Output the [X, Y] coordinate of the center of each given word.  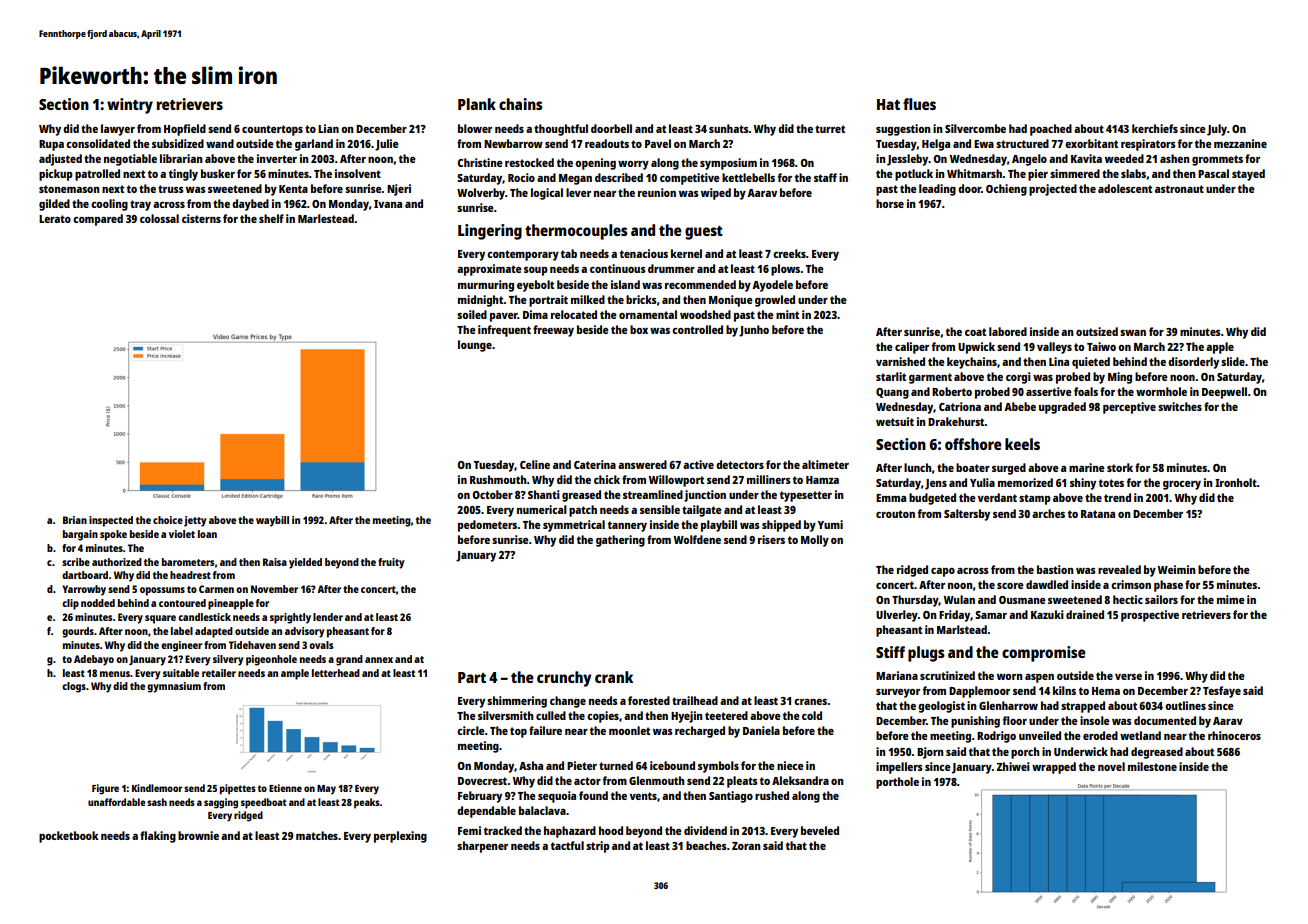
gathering [620, 541]
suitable [181, 673]
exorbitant [1091, 143]
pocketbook [68, 837]
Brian [75, 520]
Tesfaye [1222, 692]
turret [830, 129]
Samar [991, 615]
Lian [328, 128]
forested [649, 700]
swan [1133, 333]
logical [547, 194]
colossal [159, 218]
